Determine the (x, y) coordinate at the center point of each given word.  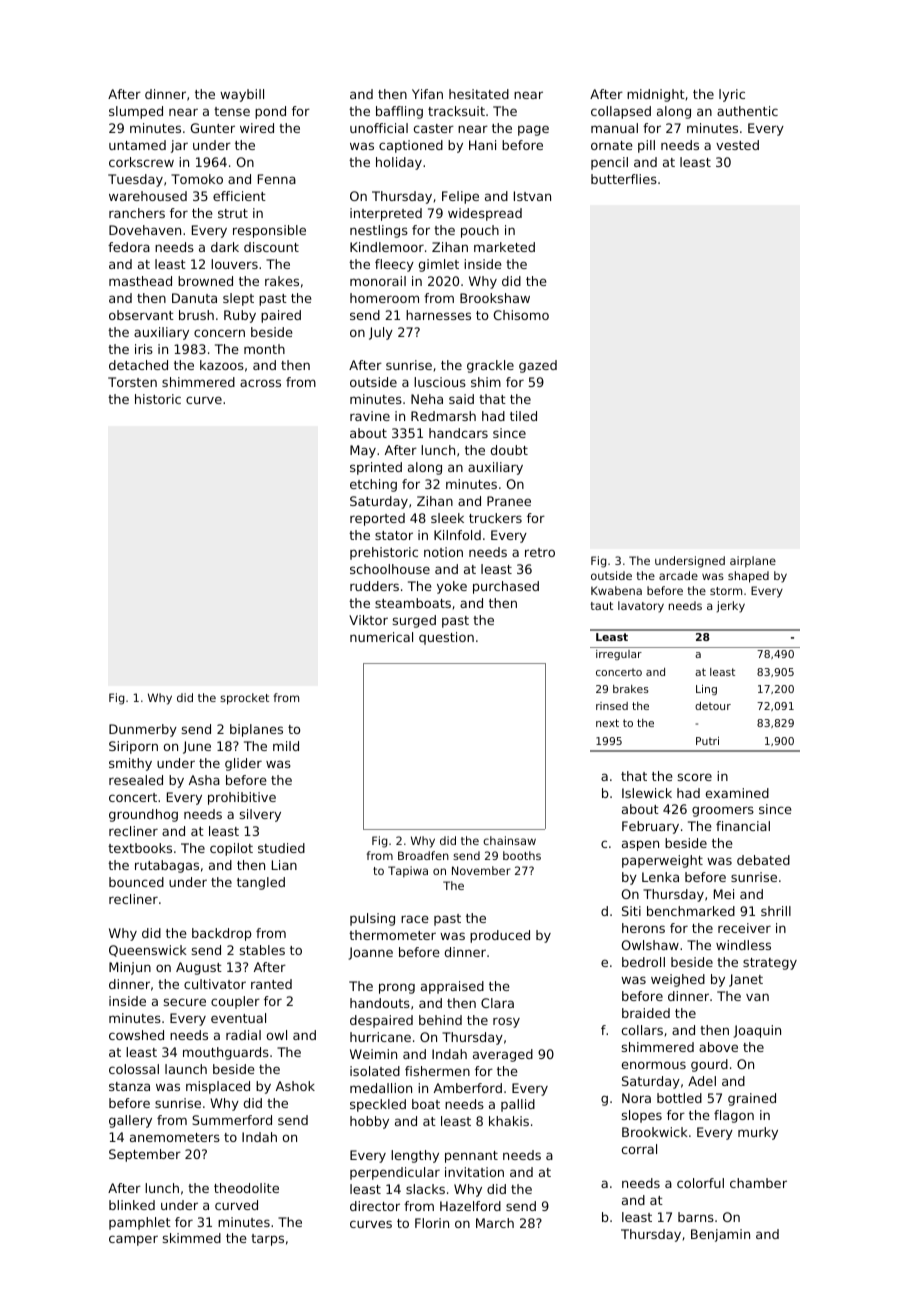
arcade (678, 575)
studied (281, 848)
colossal (134, 1069)
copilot (231, 849)
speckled (378, 1105)
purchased (506, 587)
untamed (137, 145)
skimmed (192, 1238)
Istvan (532, 196)
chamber (758, 1183)
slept (238, 299)
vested (737, 145)
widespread (485, 214)
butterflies (624, 179)
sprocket (244, 699)
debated (763, 860)
